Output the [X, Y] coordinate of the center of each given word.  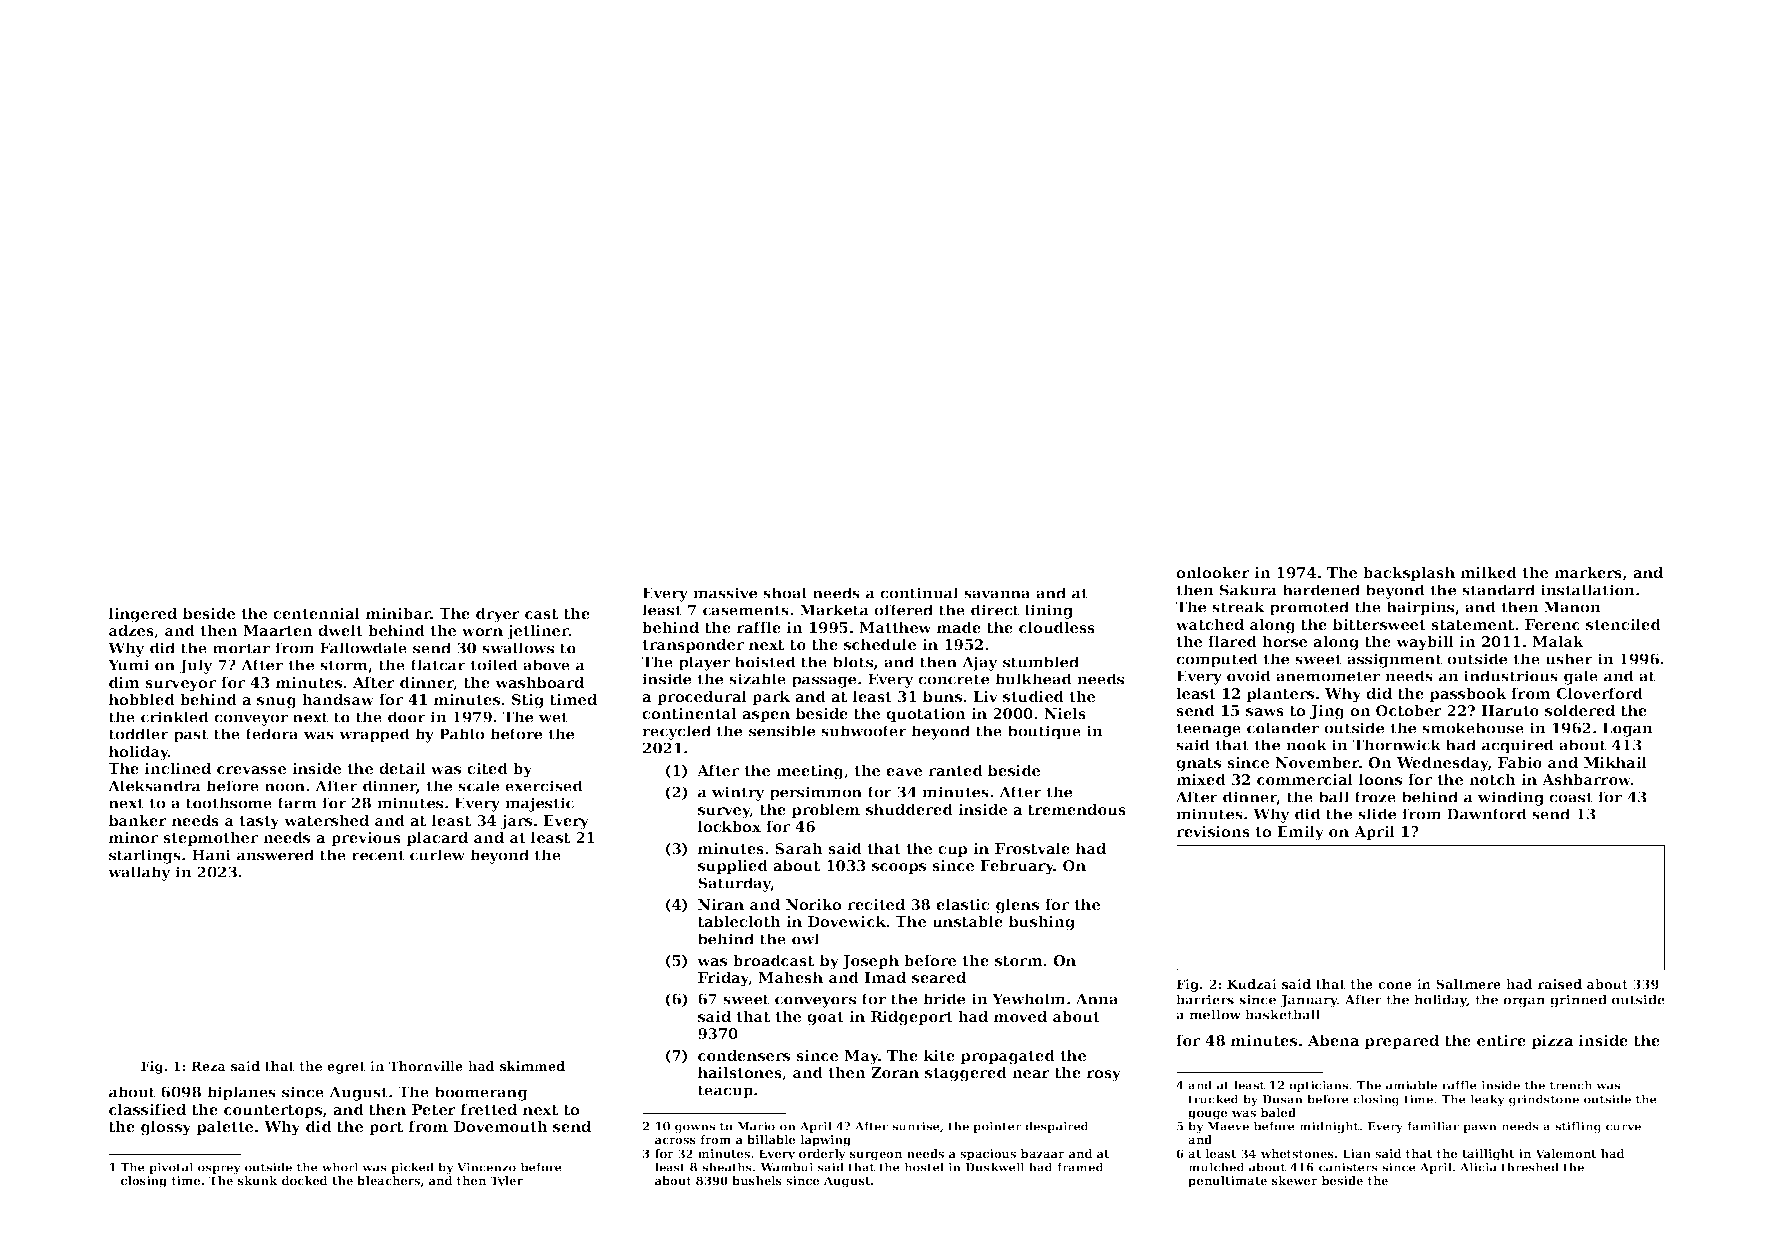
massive [725, 593]
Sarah [799, 848]
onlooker [1213, 572]
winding [1511, 798]
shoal [785, 593]
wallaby [139, 873]
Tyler [506, 1182]
